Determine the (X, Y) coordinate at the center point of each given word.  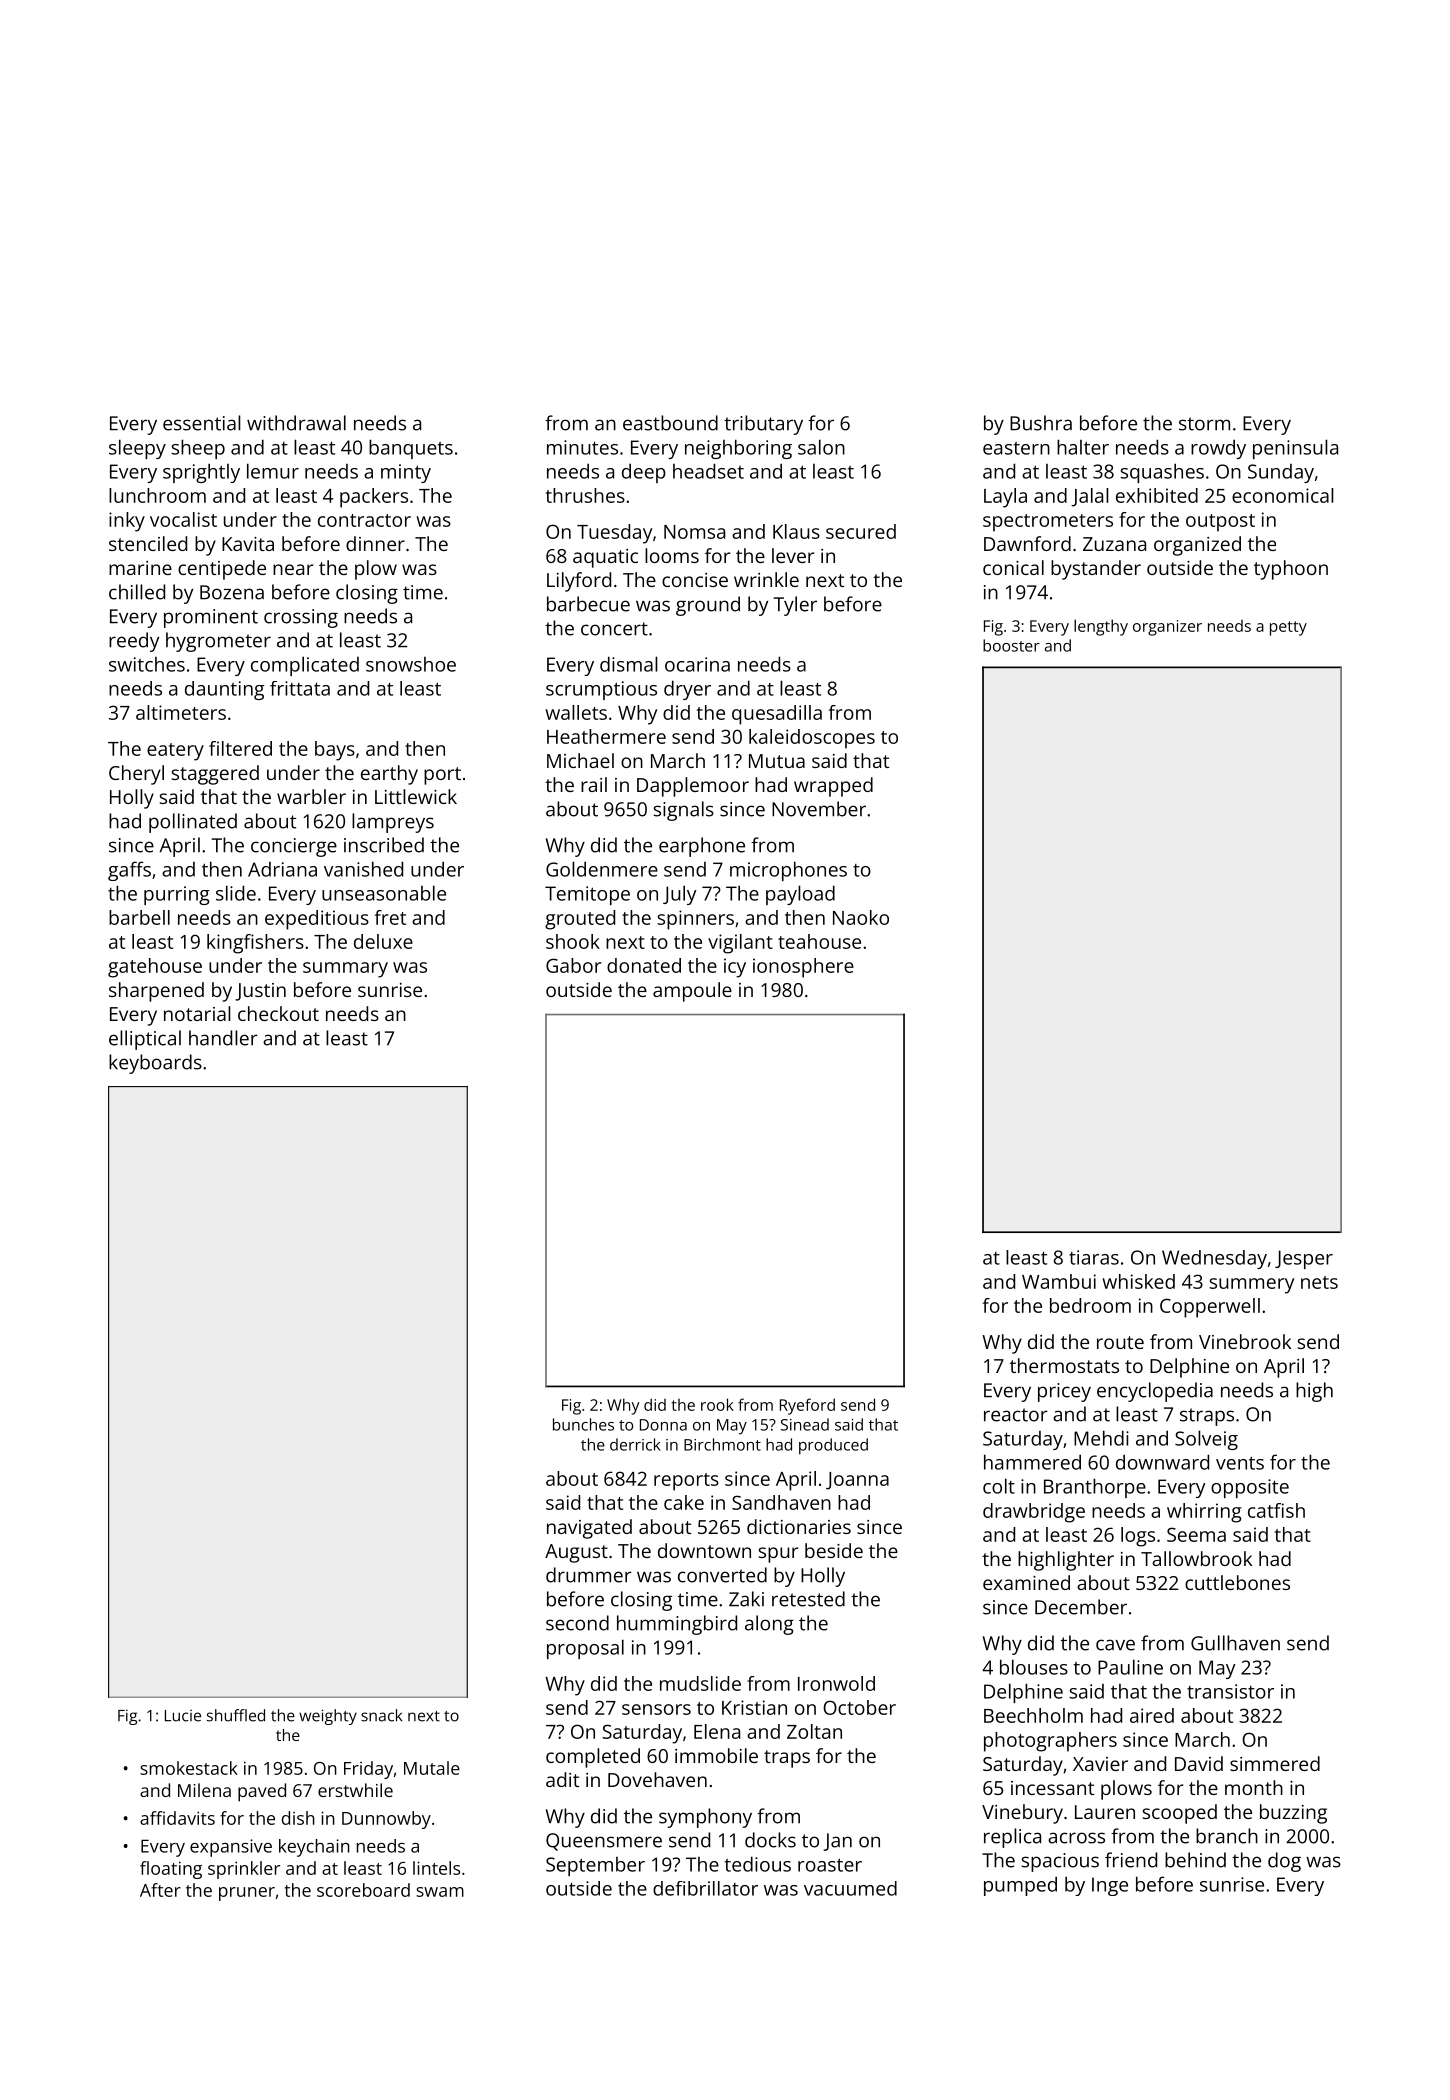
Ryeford (807, 1406)
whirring (1204, 1513)
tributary (763, 425)
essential (202, 423)
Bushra (1041, 423)
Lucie (183, 1716)
